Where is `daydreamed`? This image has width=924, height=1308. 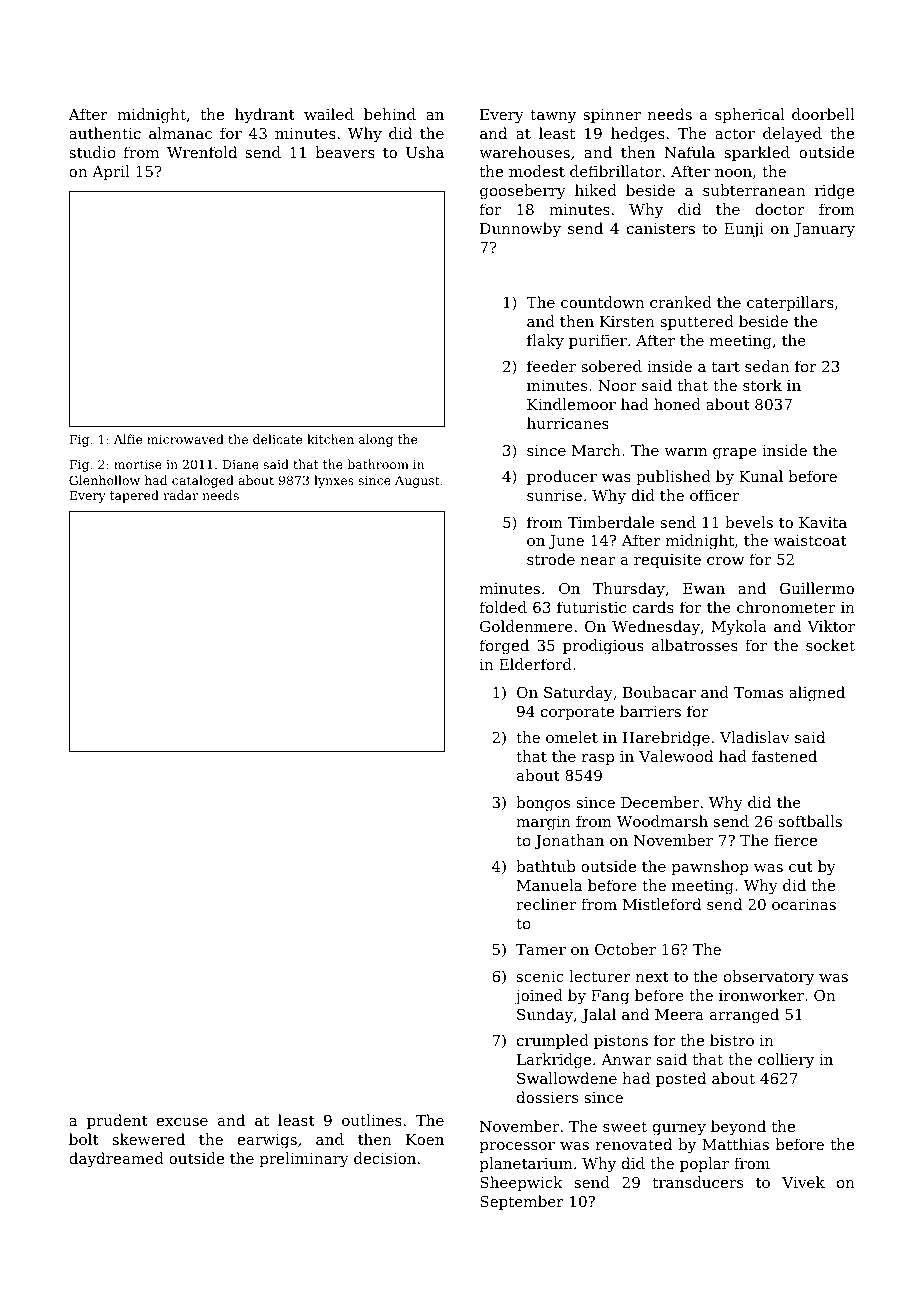
daydreamed is located at coordinates (116, 1160).
